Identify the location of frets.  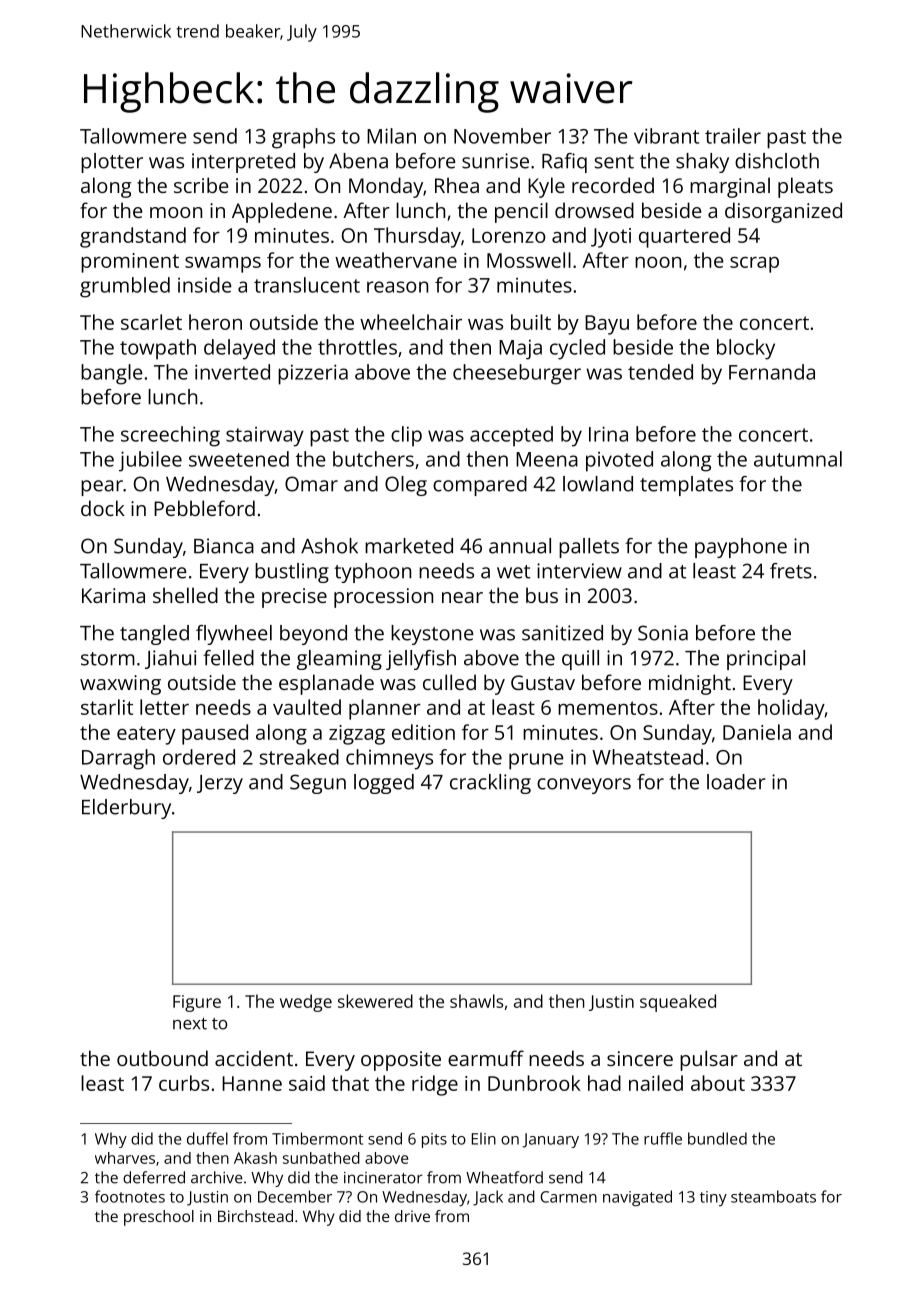
(791, 571).
